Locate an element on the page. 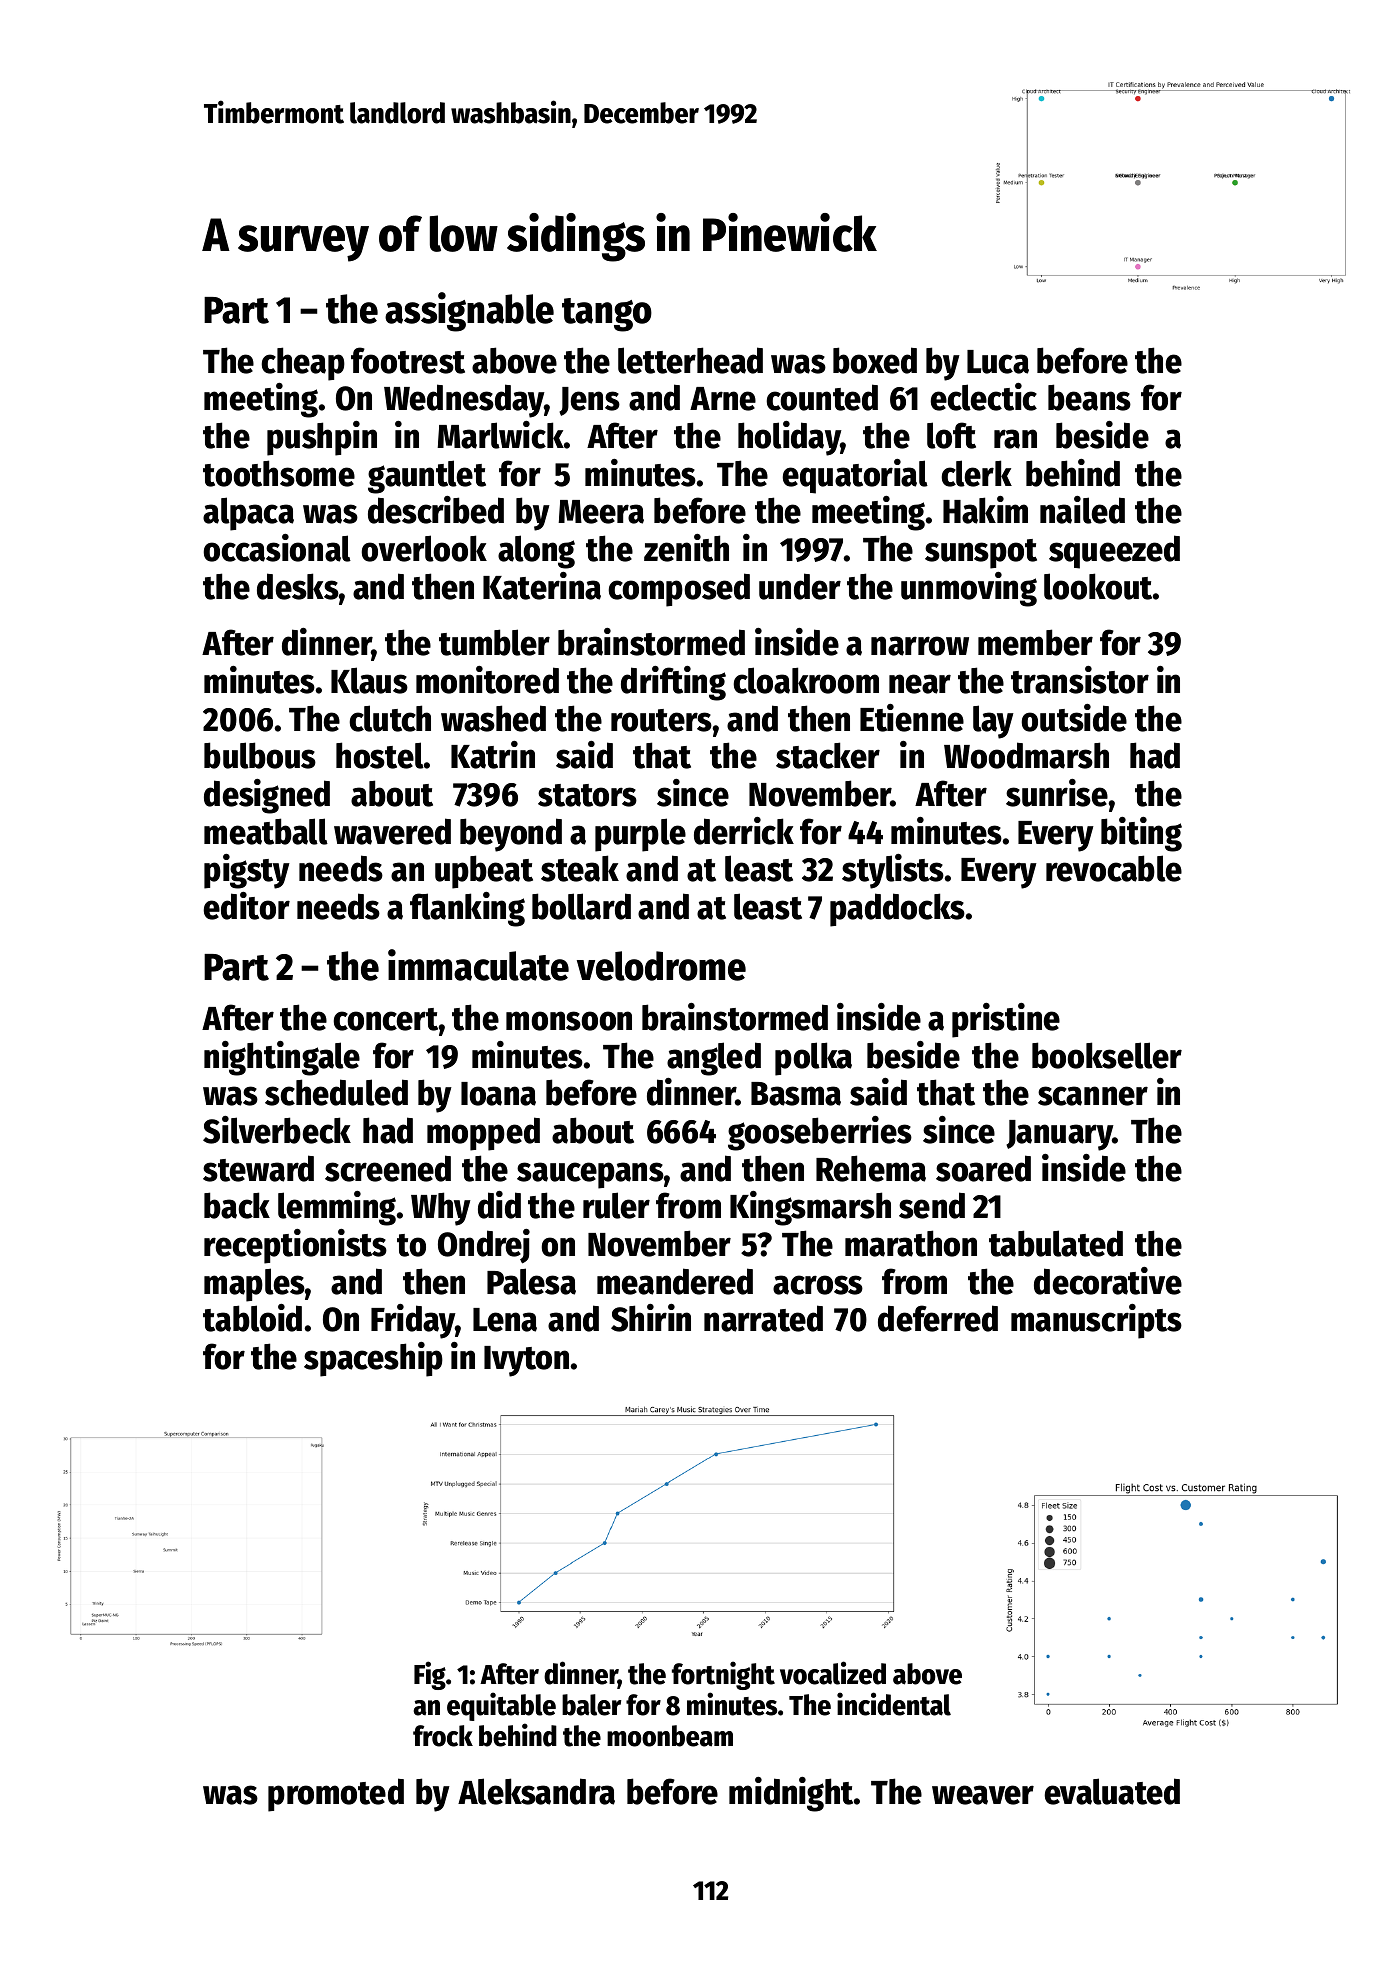  maples is located at coordinates (254, 1285).
